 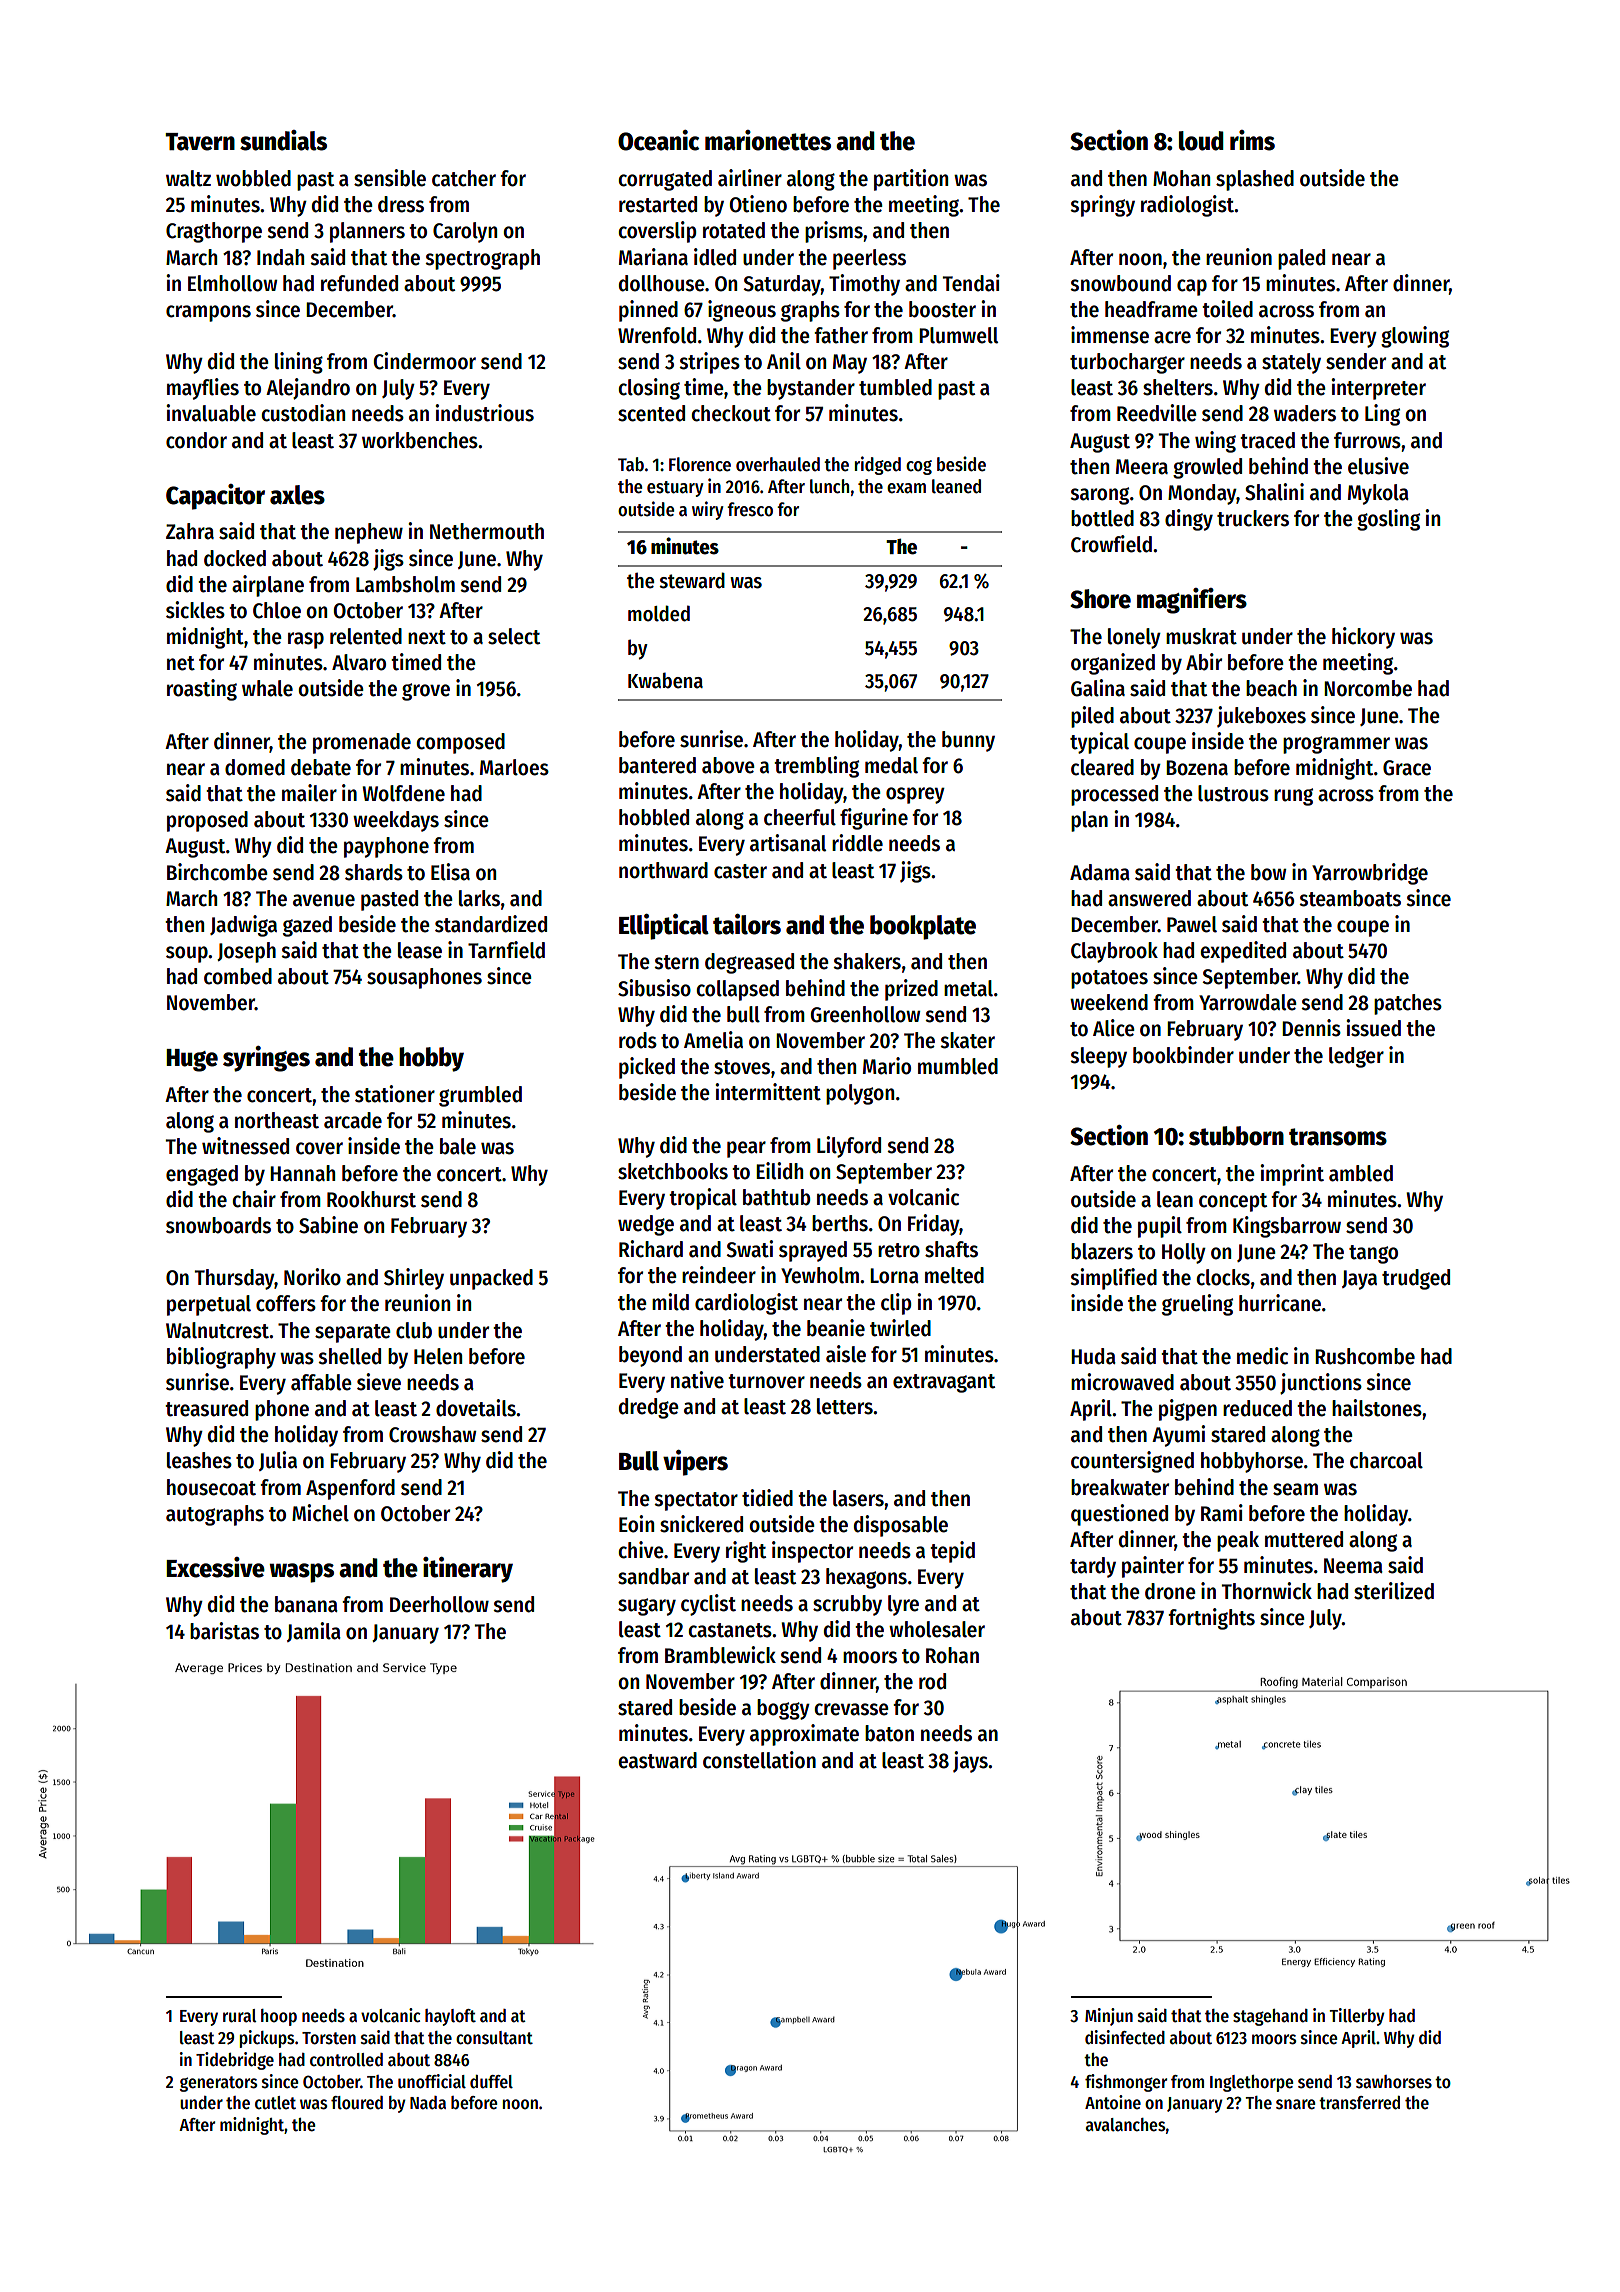 I want to click on partition, so click(x=911, y=180).
